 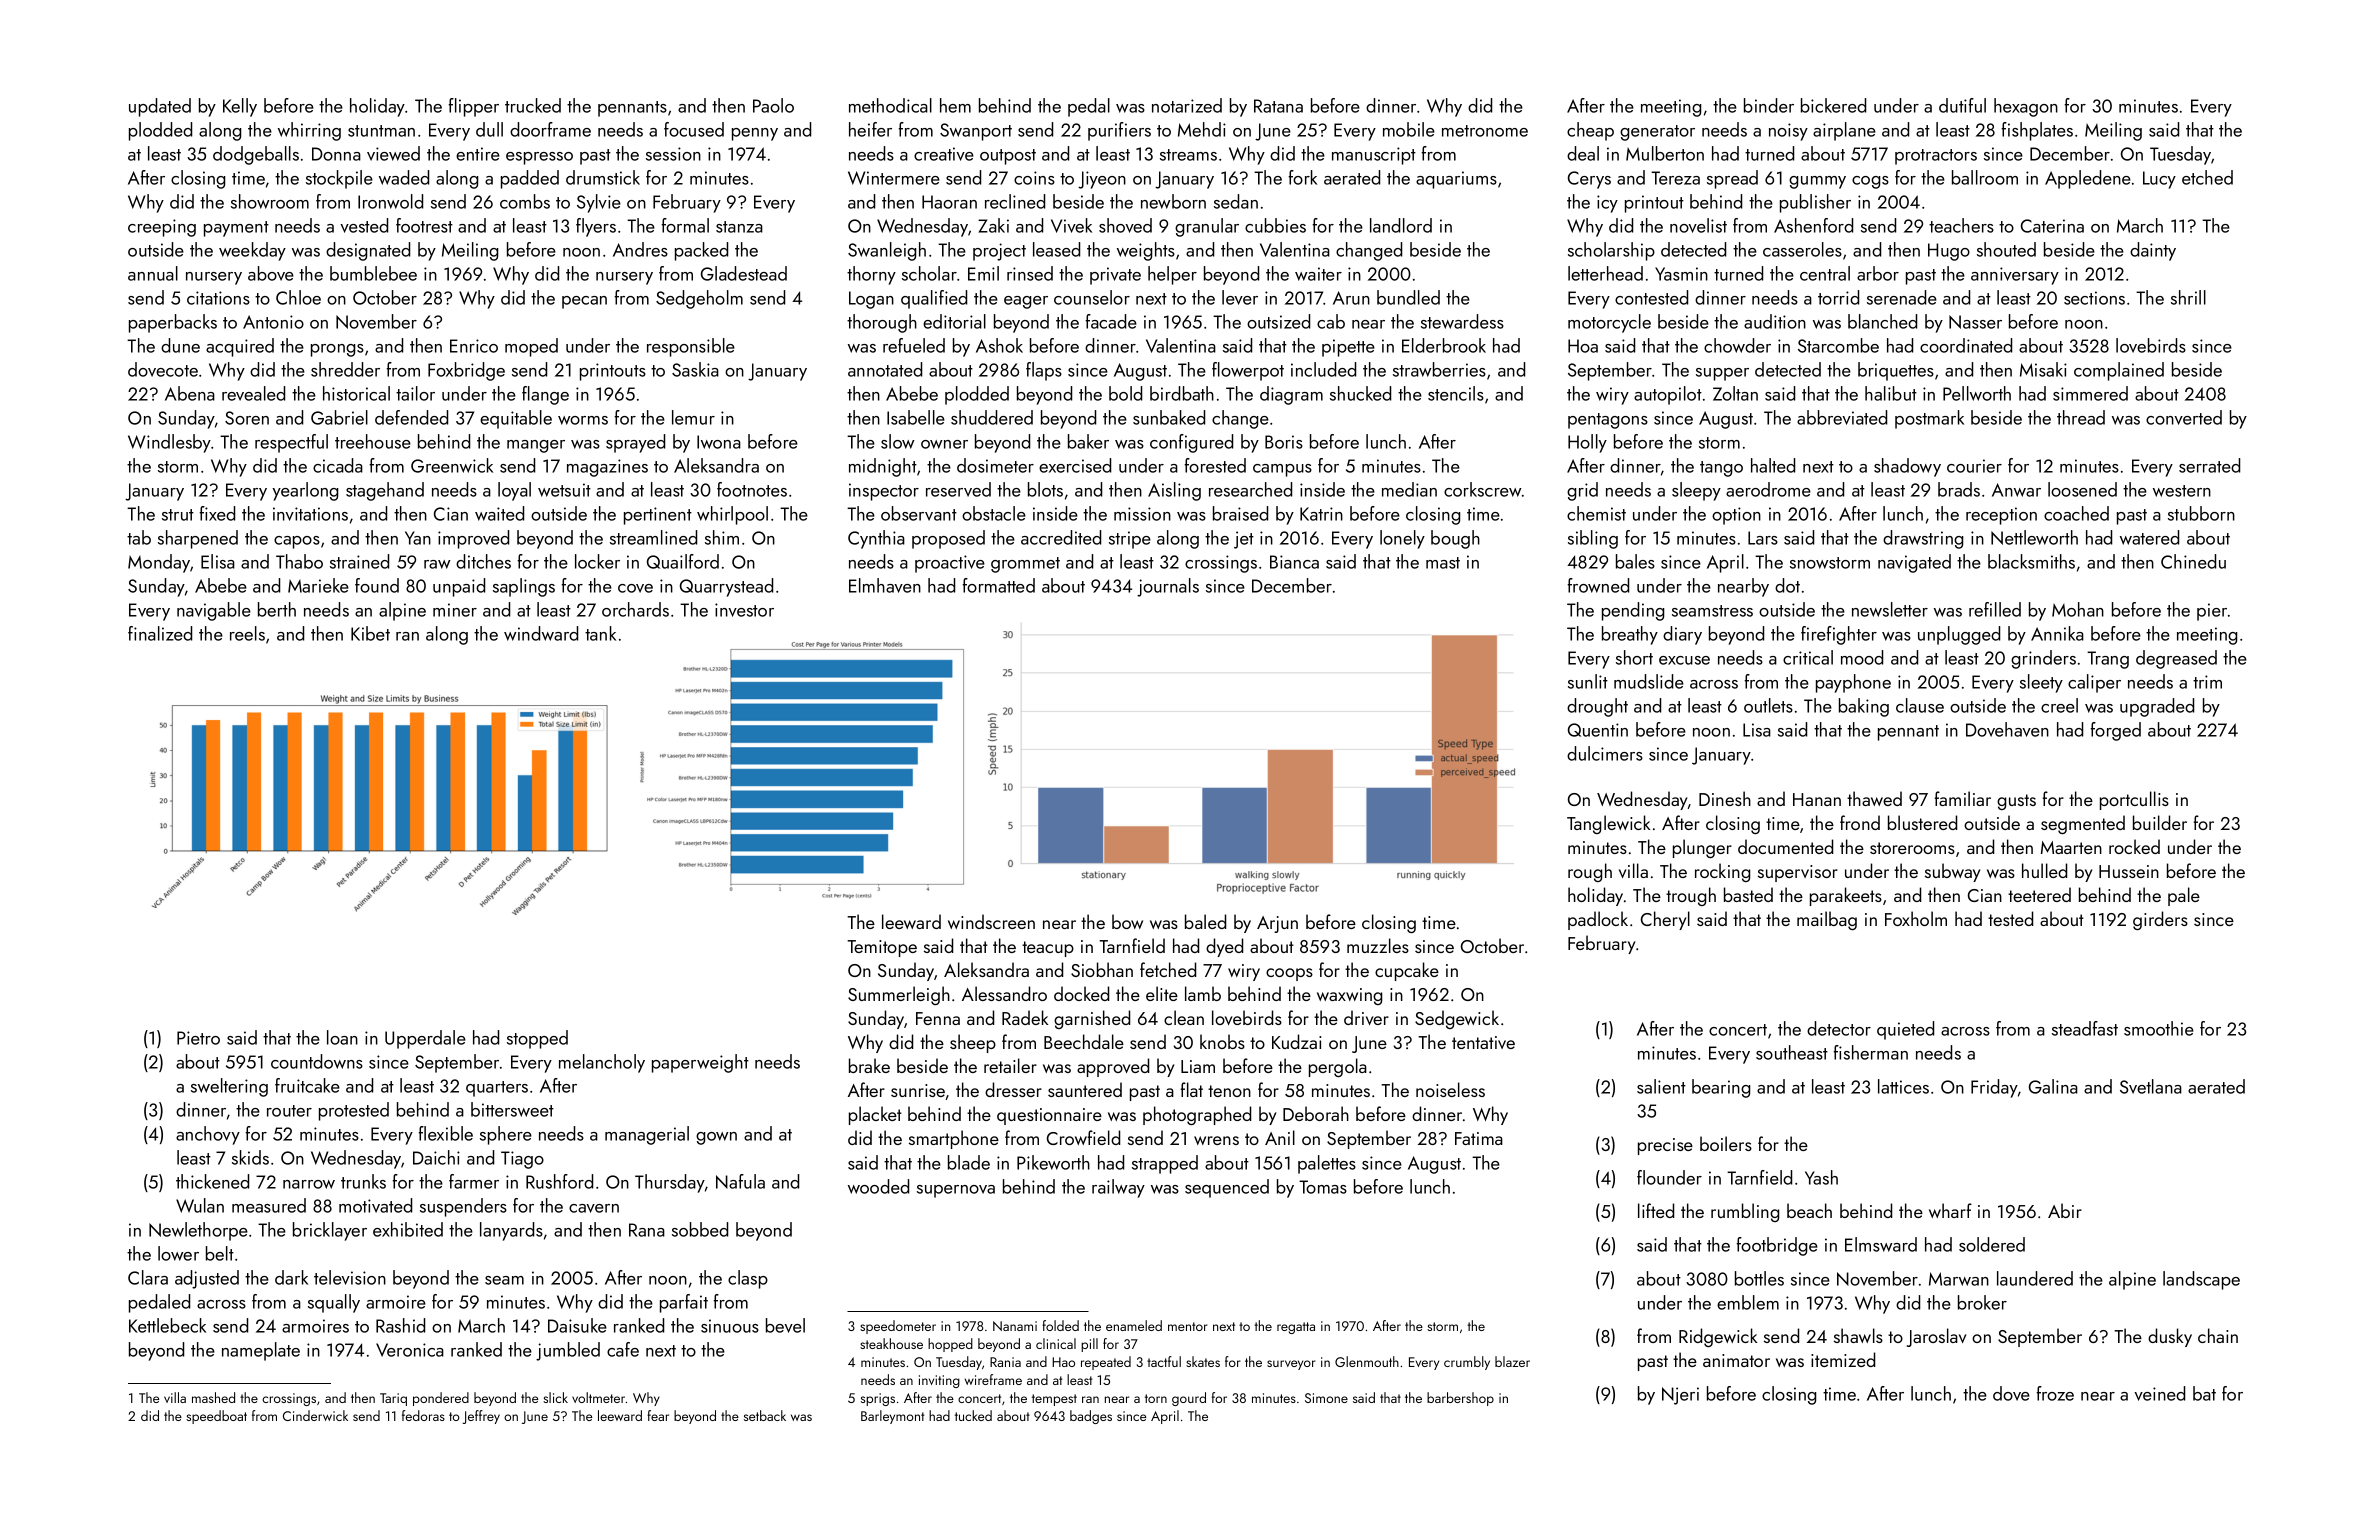 I want to click on Kettlebeck, so click(x=167, y=1325).
